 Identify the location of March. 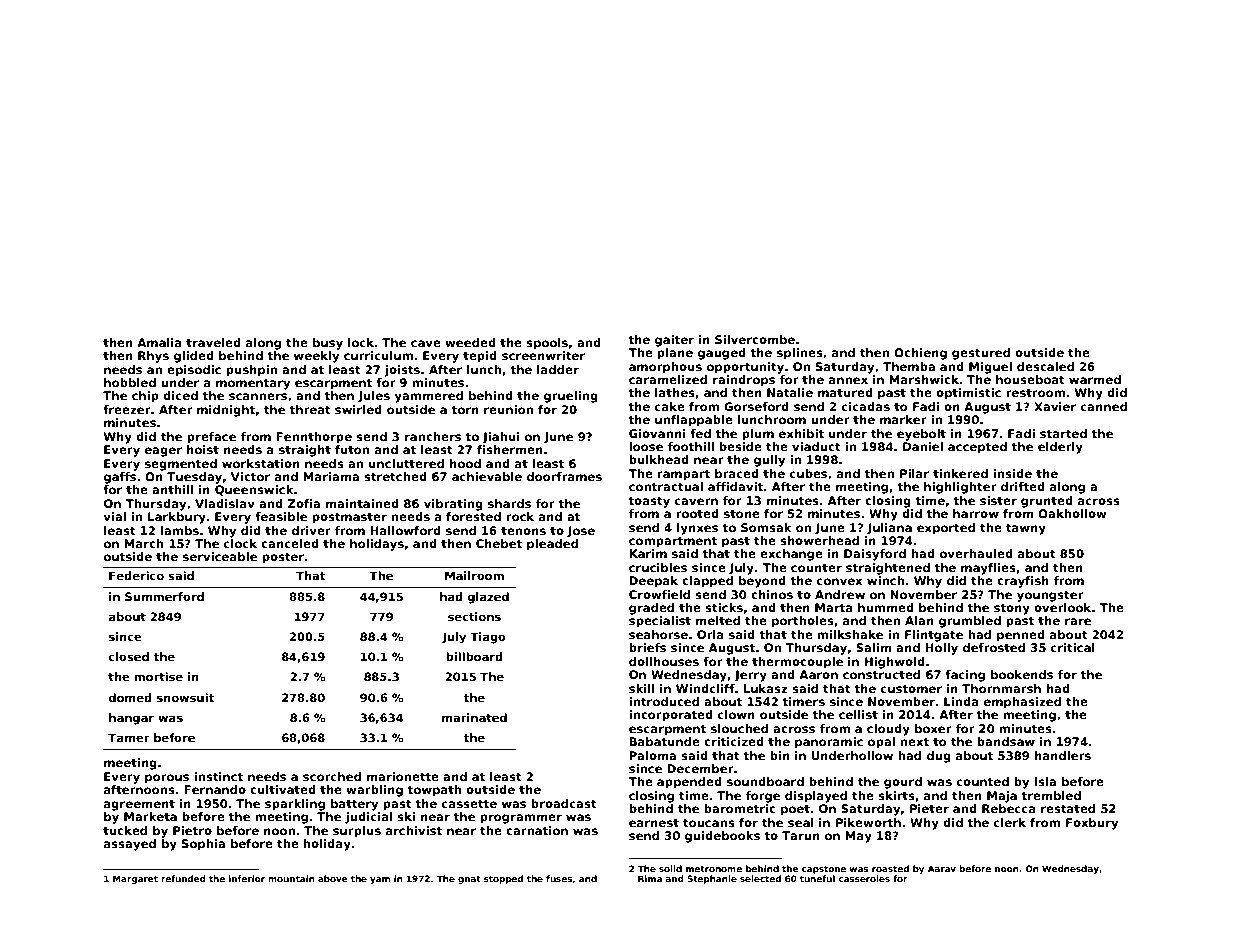
(143, 543).
